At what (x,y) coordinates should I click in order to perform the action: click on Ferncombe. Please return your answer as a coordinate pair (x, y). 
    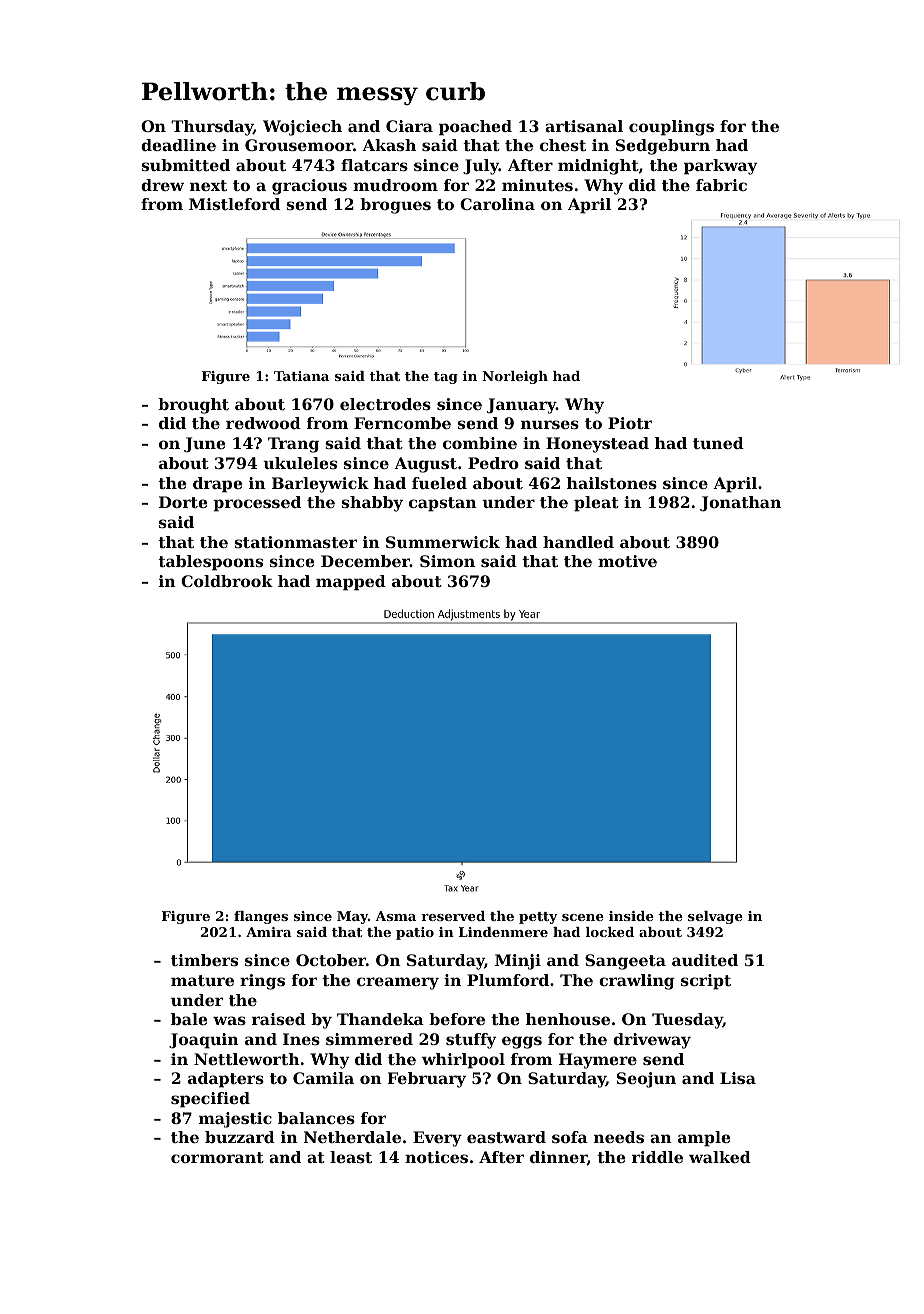
    Looking at the image, I should click on (402, 423).
